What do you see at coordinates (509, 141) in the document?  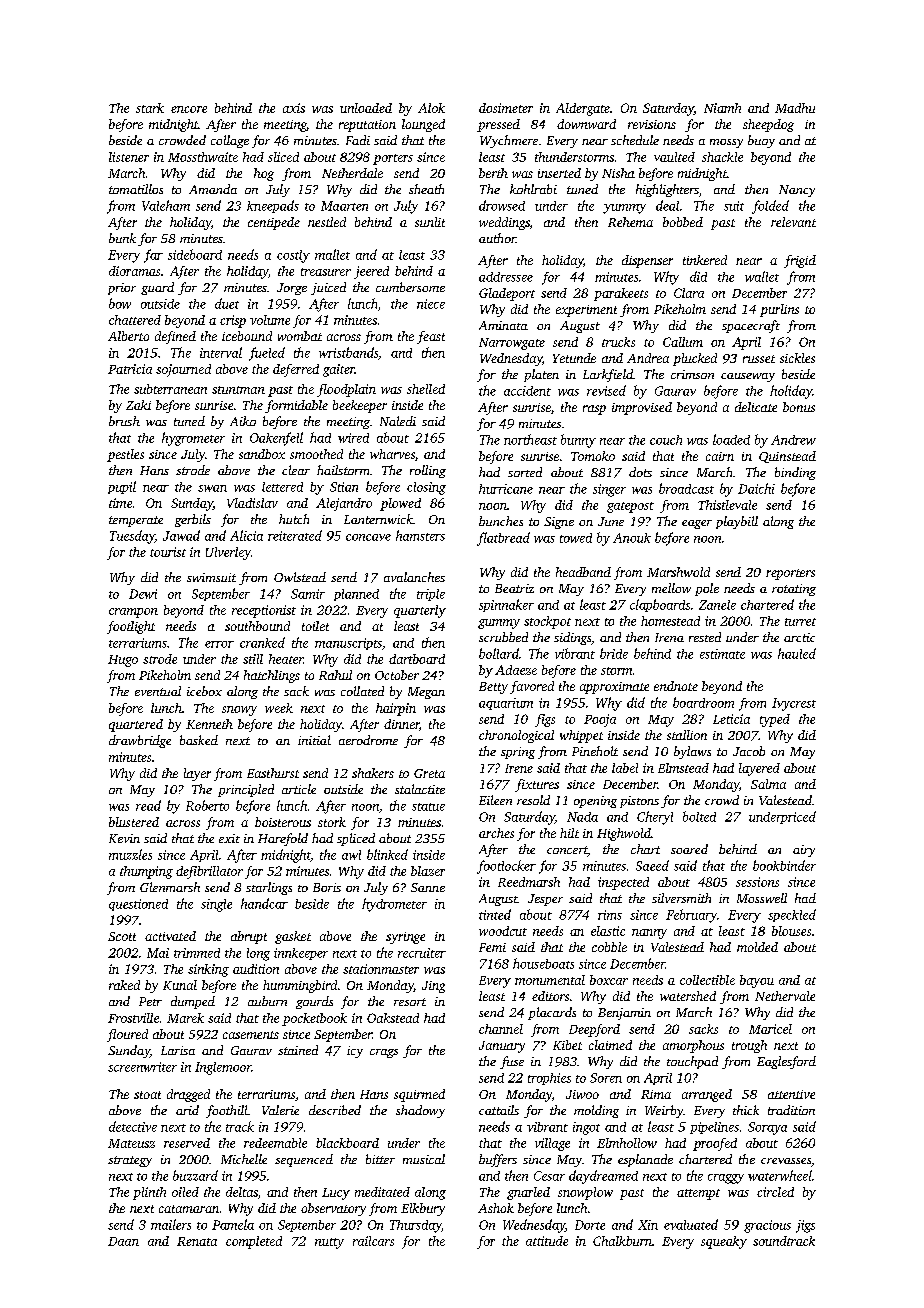 I see `Wychmere` at bounding box center [509, 141].
